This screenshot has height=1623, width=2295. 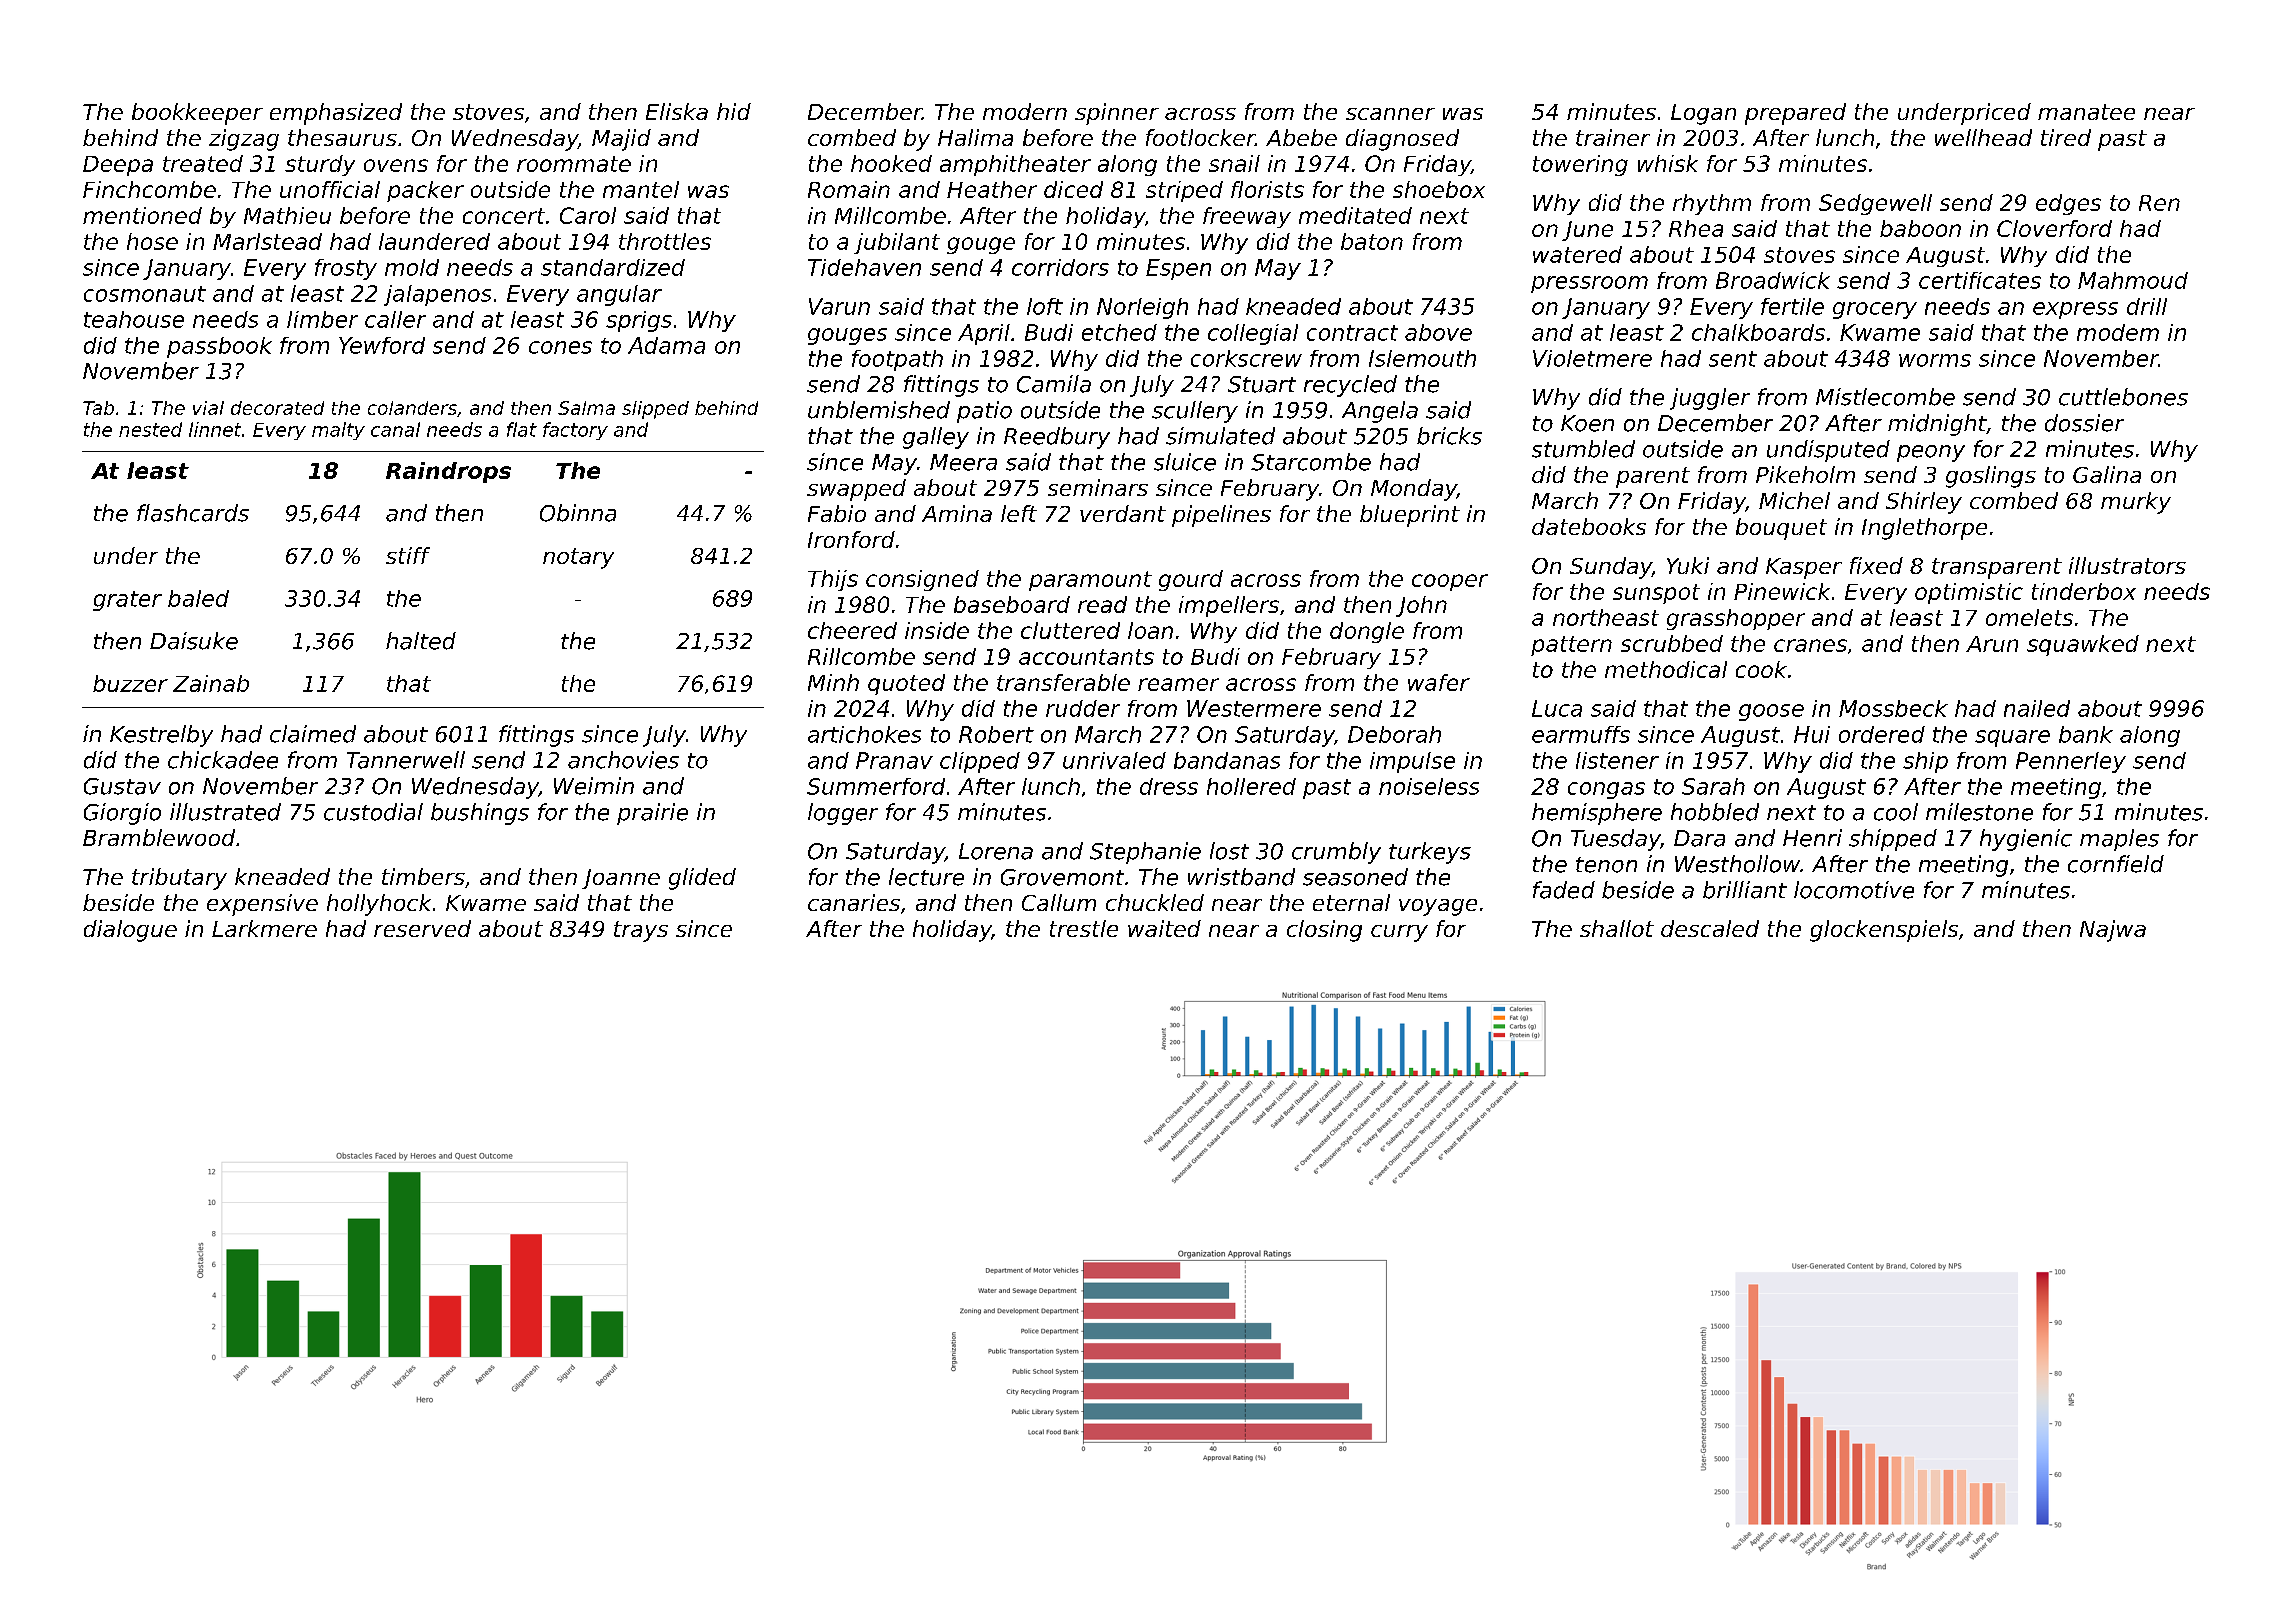 What do you see at coordinates (1710, 399) in the screenshot?
I see `juggler` at bounding box center [1710, 399].
